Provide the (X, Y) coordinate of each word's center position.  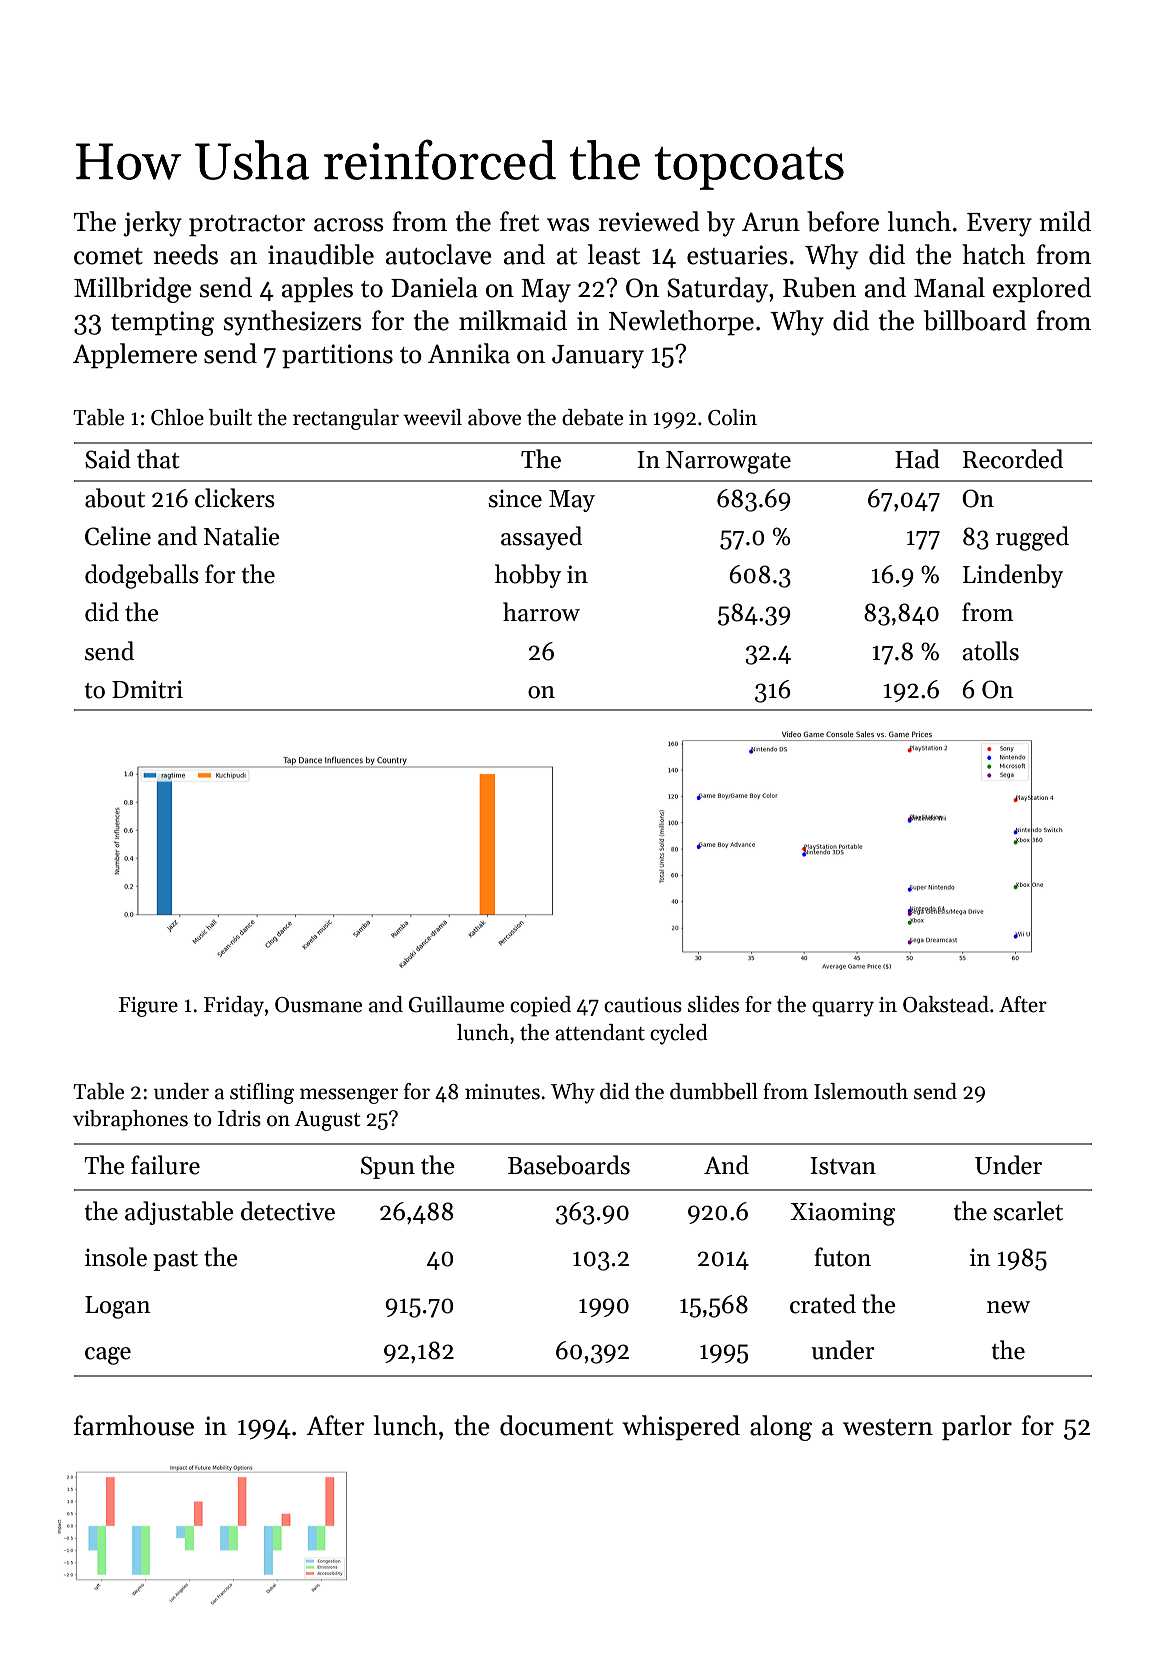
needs (185, 254)
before (843, 221)
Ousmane (318, 1005)
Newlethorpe (681, 323)
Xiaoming (843, 1214)
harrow (541, 612)
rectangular (346, 419)
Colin (732, 417)
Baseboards (569, 1165)
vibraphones (130, 1120)
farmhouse (134, 1425)
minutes (502, 1092)
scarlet (1028, 1211)
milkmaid (513, 320)
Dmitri (147, 689)
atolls (990, 651)
